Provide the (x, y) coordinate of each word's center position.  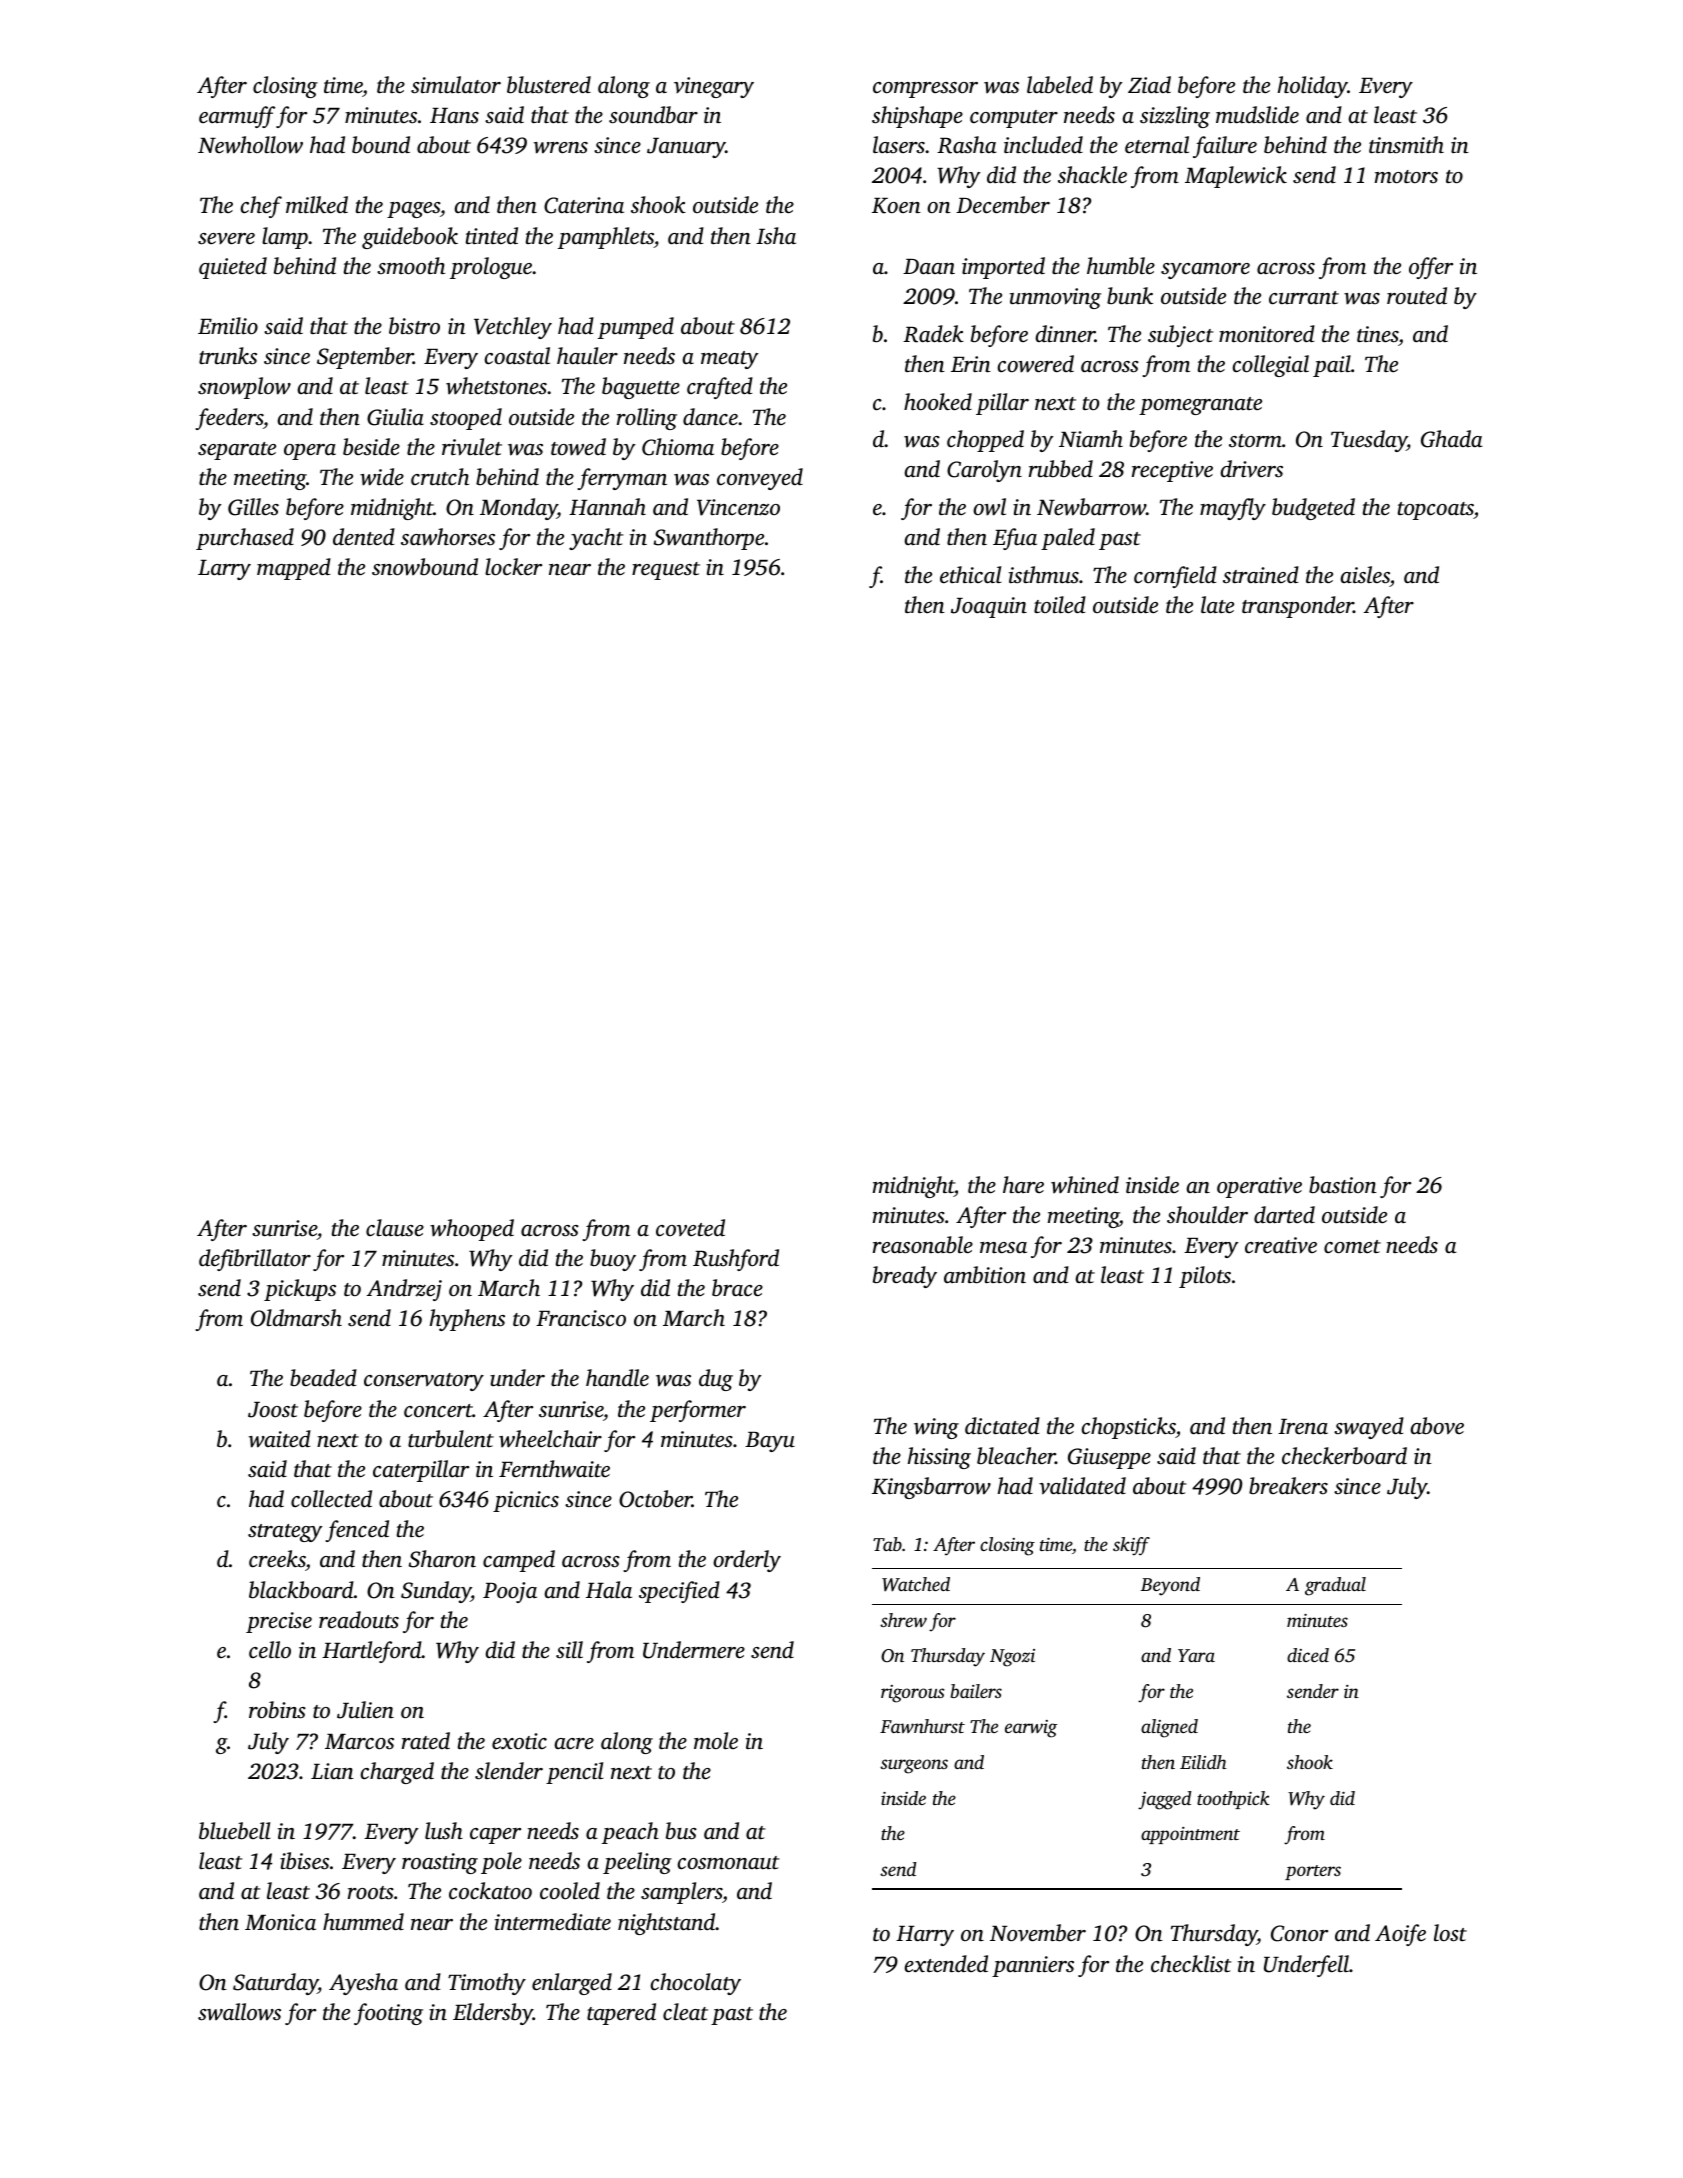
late (1217, 604)
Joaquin (989, 607)
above (1437, 1426)
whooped (472, 1230)
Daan (929, 266)
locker (513, 567)
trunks (228, 356)
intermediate (553, 1922)
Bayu (770, 1442)
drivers (1251, 469)
